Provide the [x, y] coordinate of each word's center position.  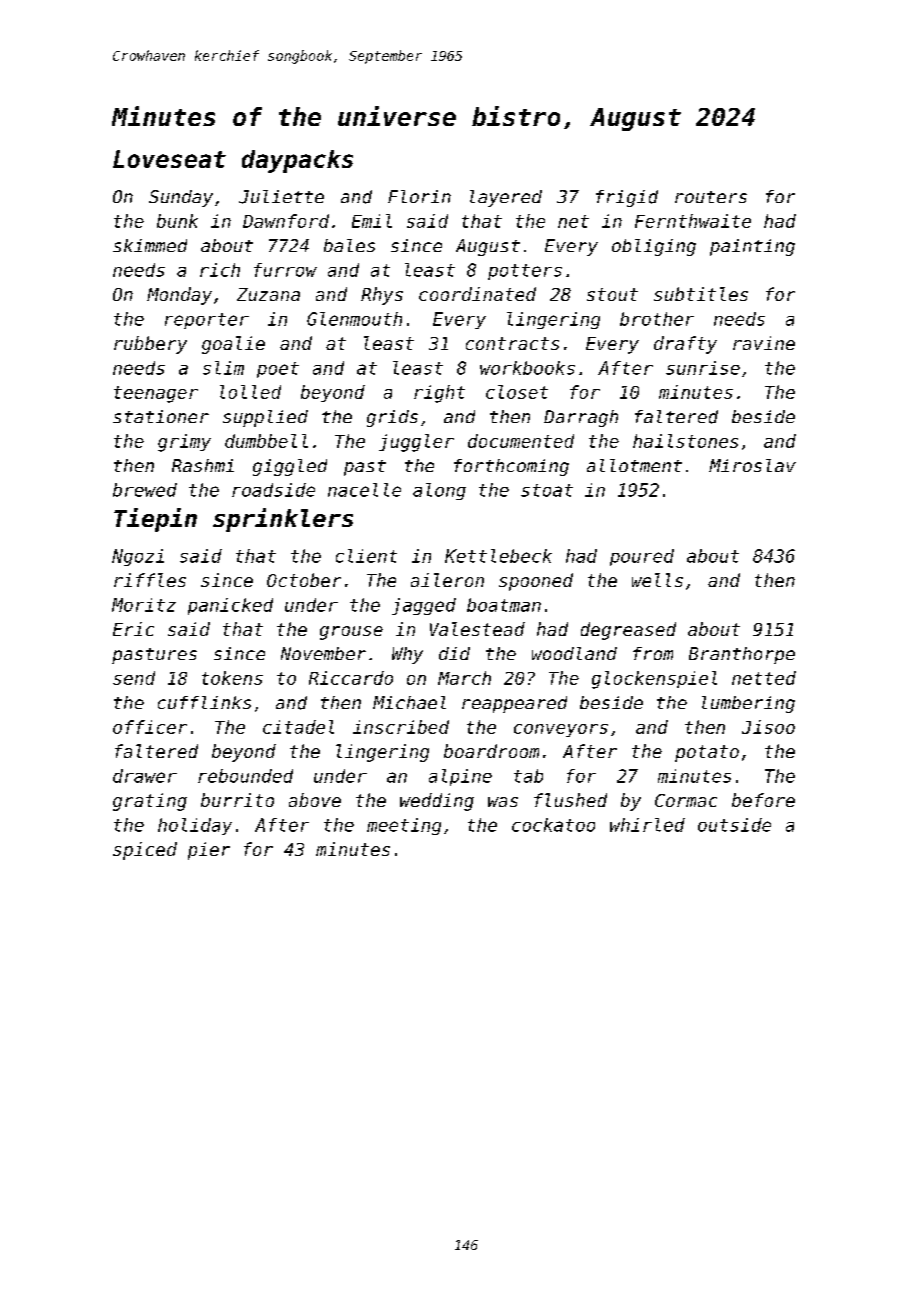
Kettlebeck [498, 556]
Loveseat [169, 159]
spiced [145, 851]
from [653, 653]
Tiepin [155, 520]
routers [711, 197]
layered [506, 198]
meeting [404, 826]
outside [734, 825]
